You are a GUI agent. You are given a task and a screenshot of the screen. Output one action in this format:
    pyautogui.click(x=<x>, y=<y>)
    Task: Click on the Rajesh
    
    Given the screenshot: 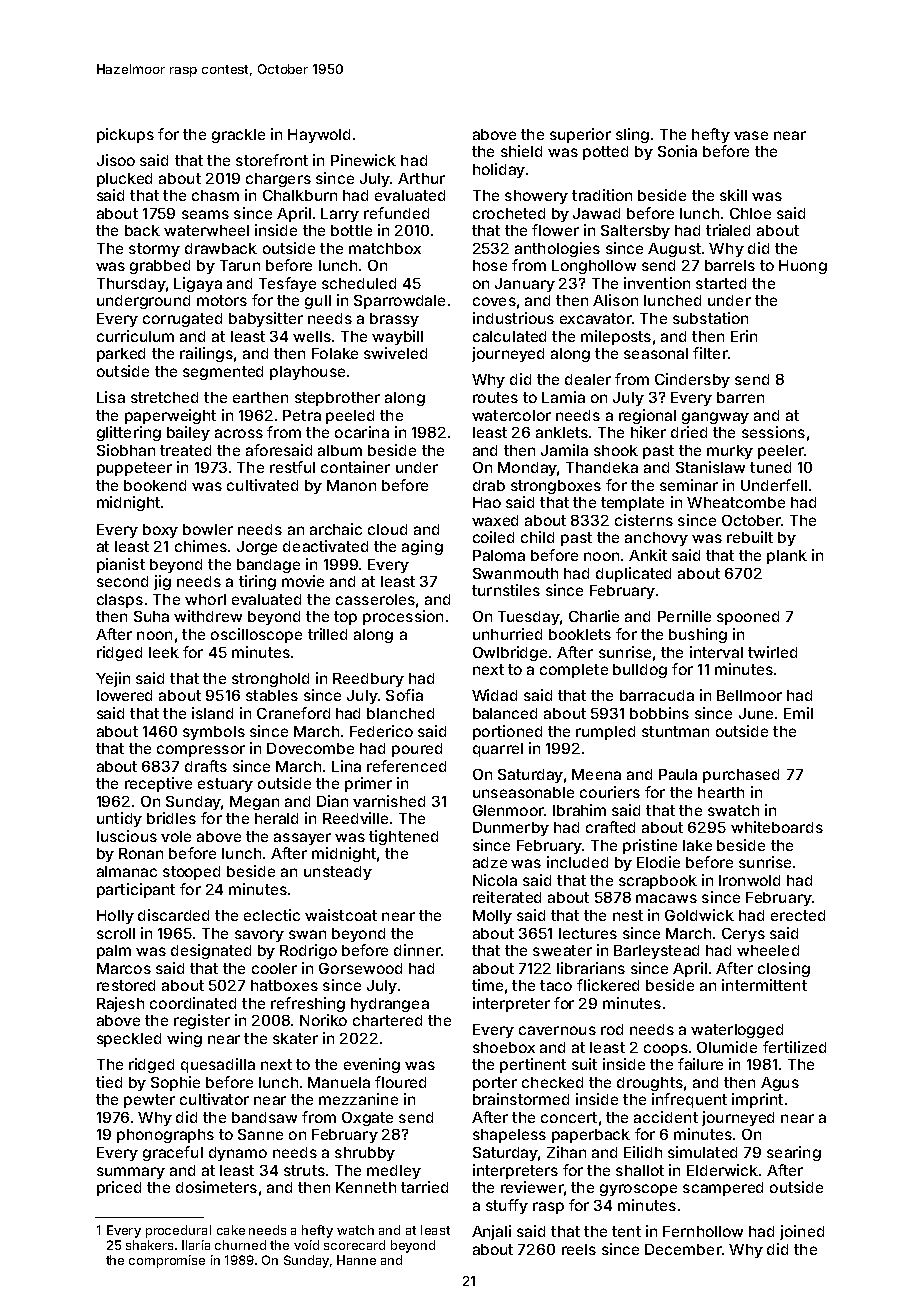 What is the action you would take?
    pyautogui.click(x=120, y=1004)
